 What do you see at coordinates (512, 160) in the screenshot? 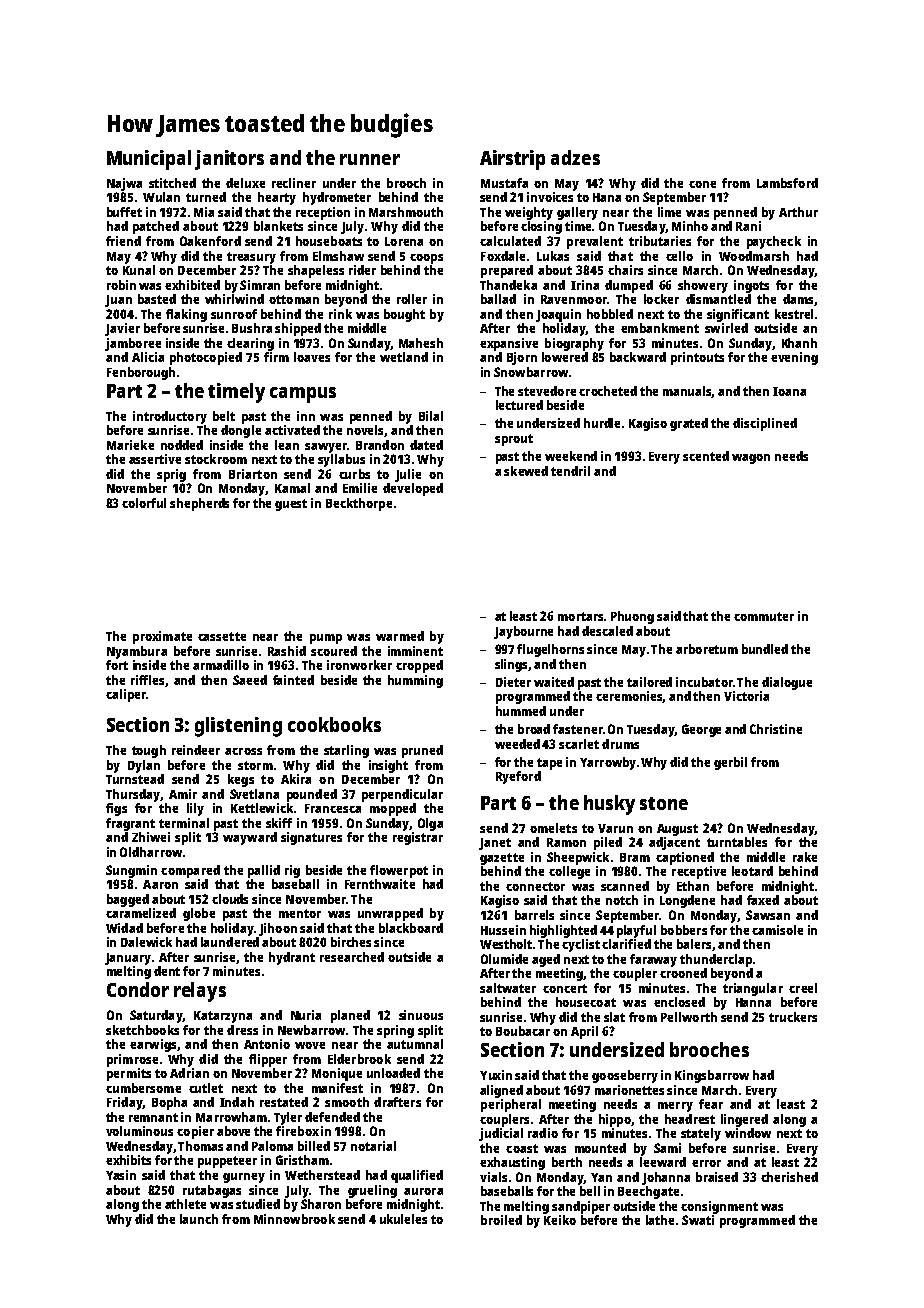
I see `Airstrip` at bounding box center [512, 160].
